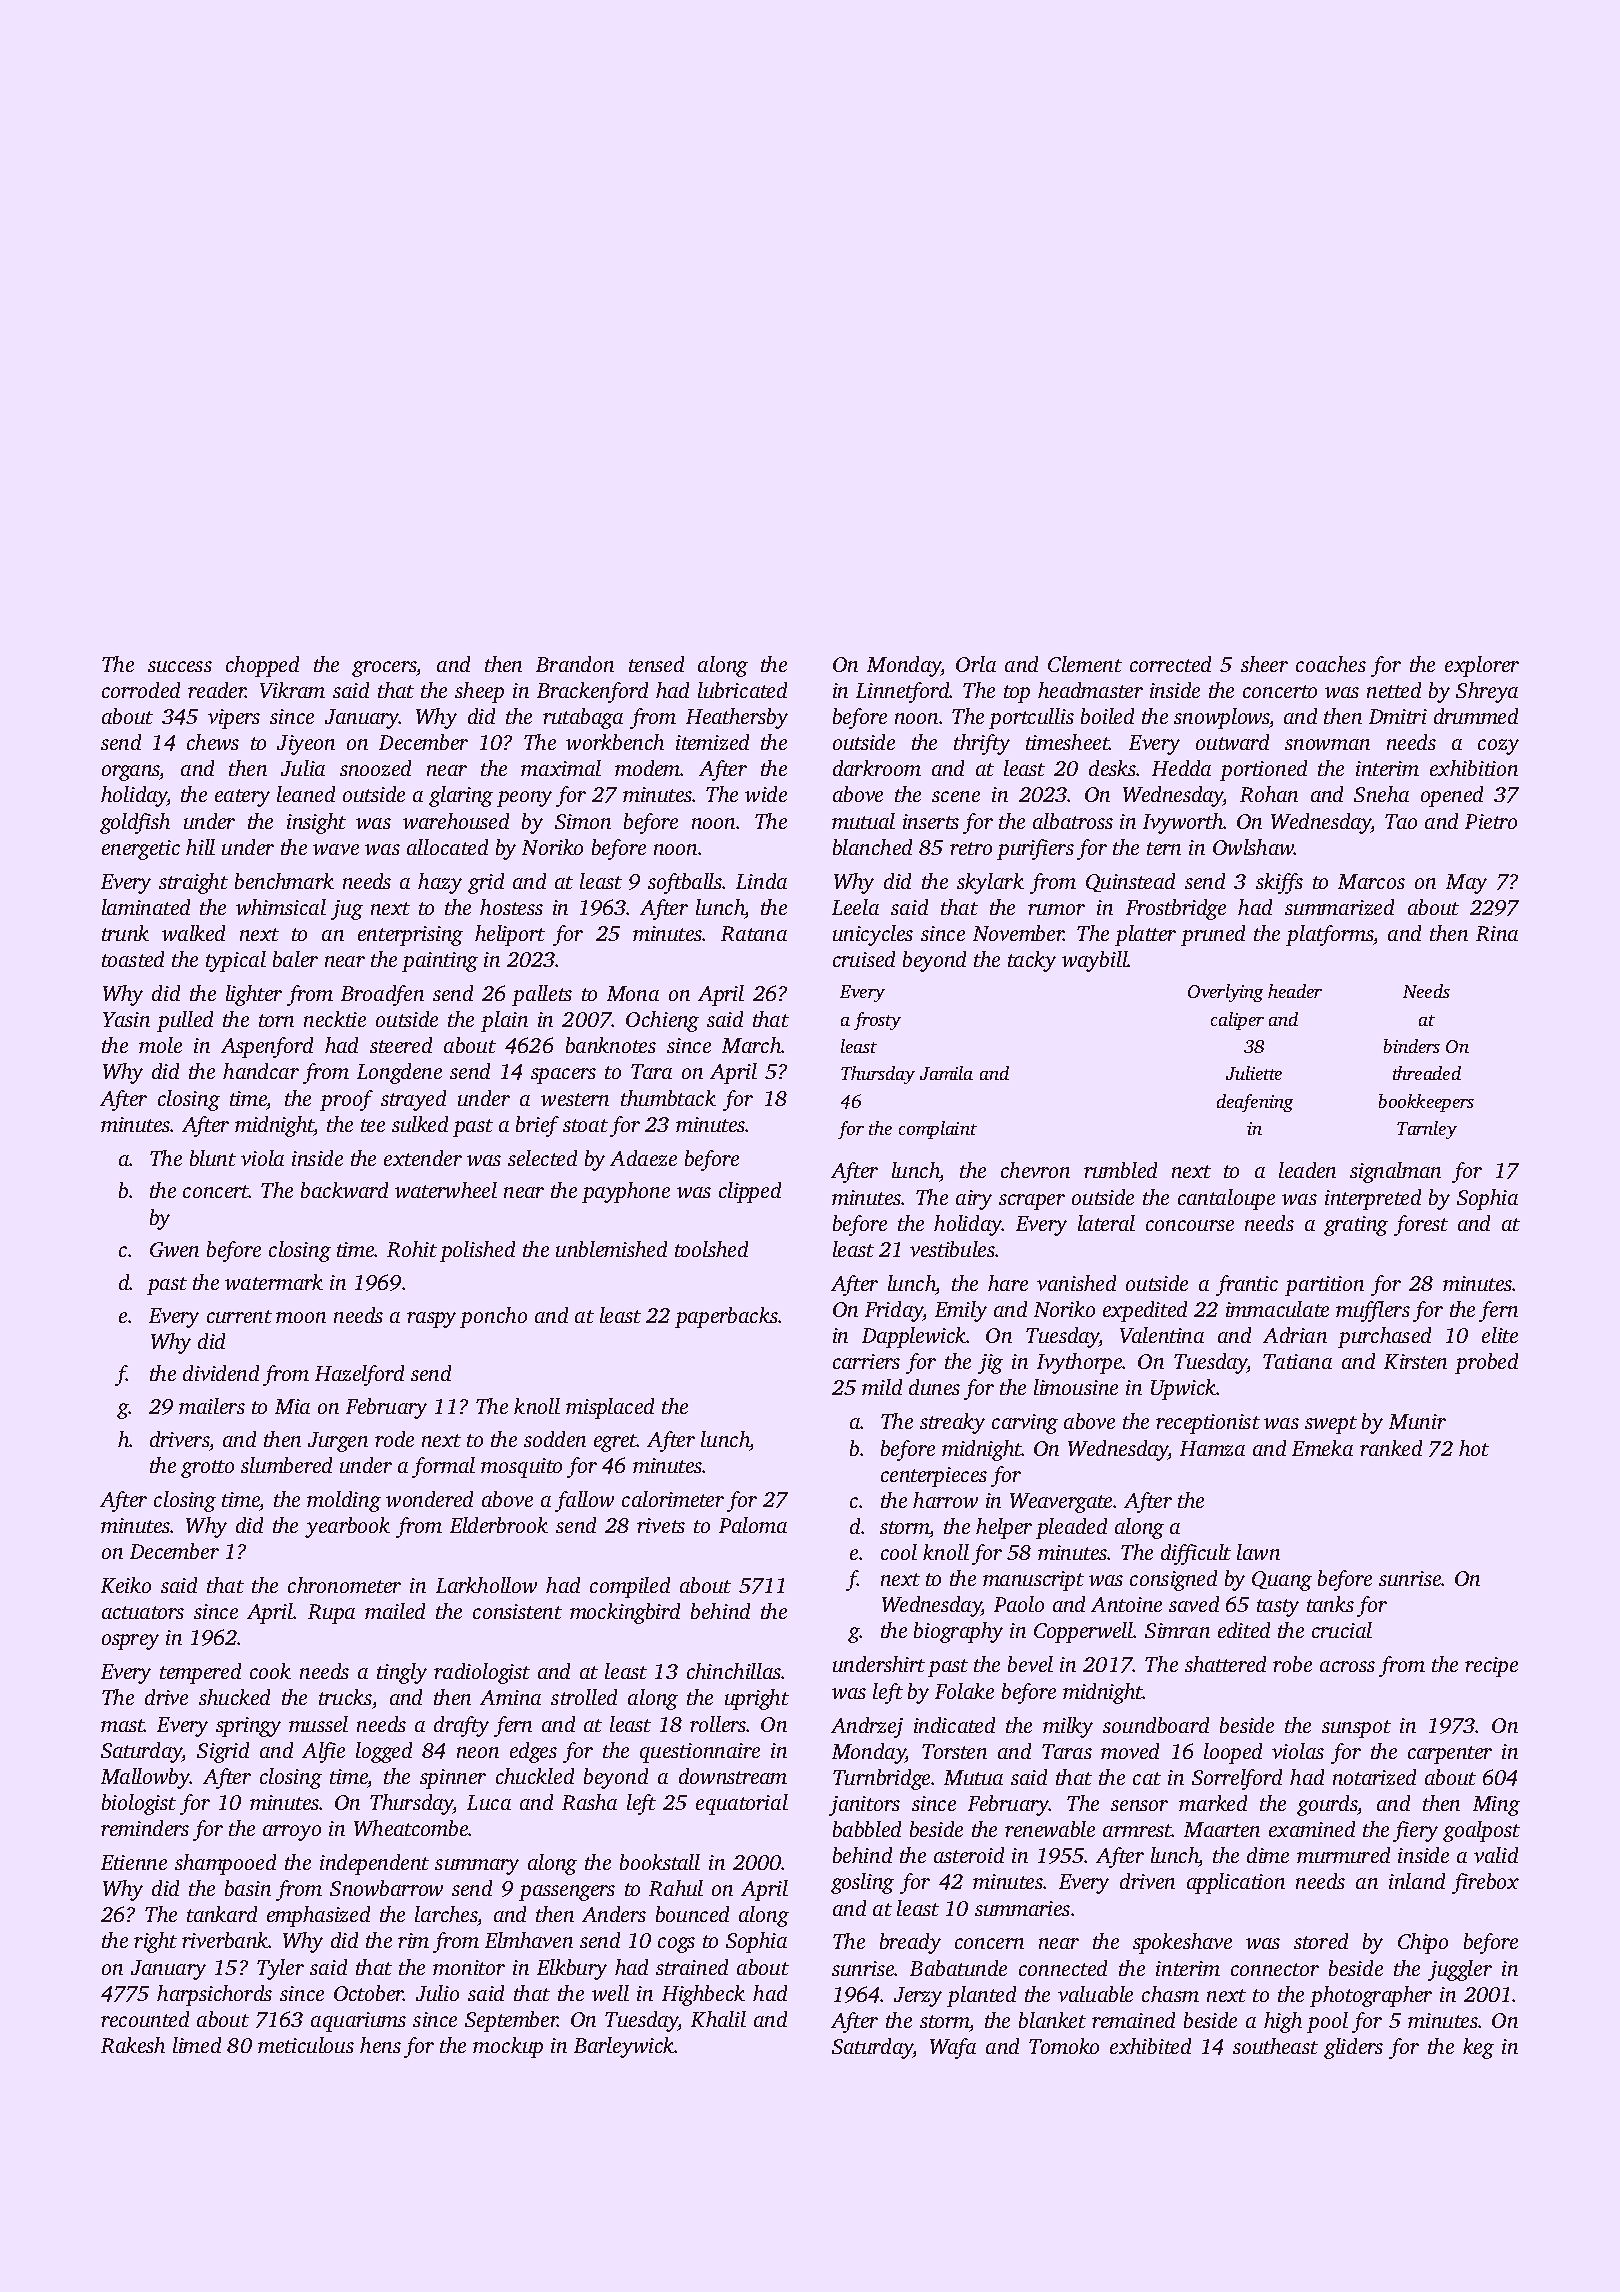 The height and width of the screenshot is (2292, 1620). What do you see at coordinates (236, 961) in the screenshot?
I see `typical` at bounding box center [236, 961].
